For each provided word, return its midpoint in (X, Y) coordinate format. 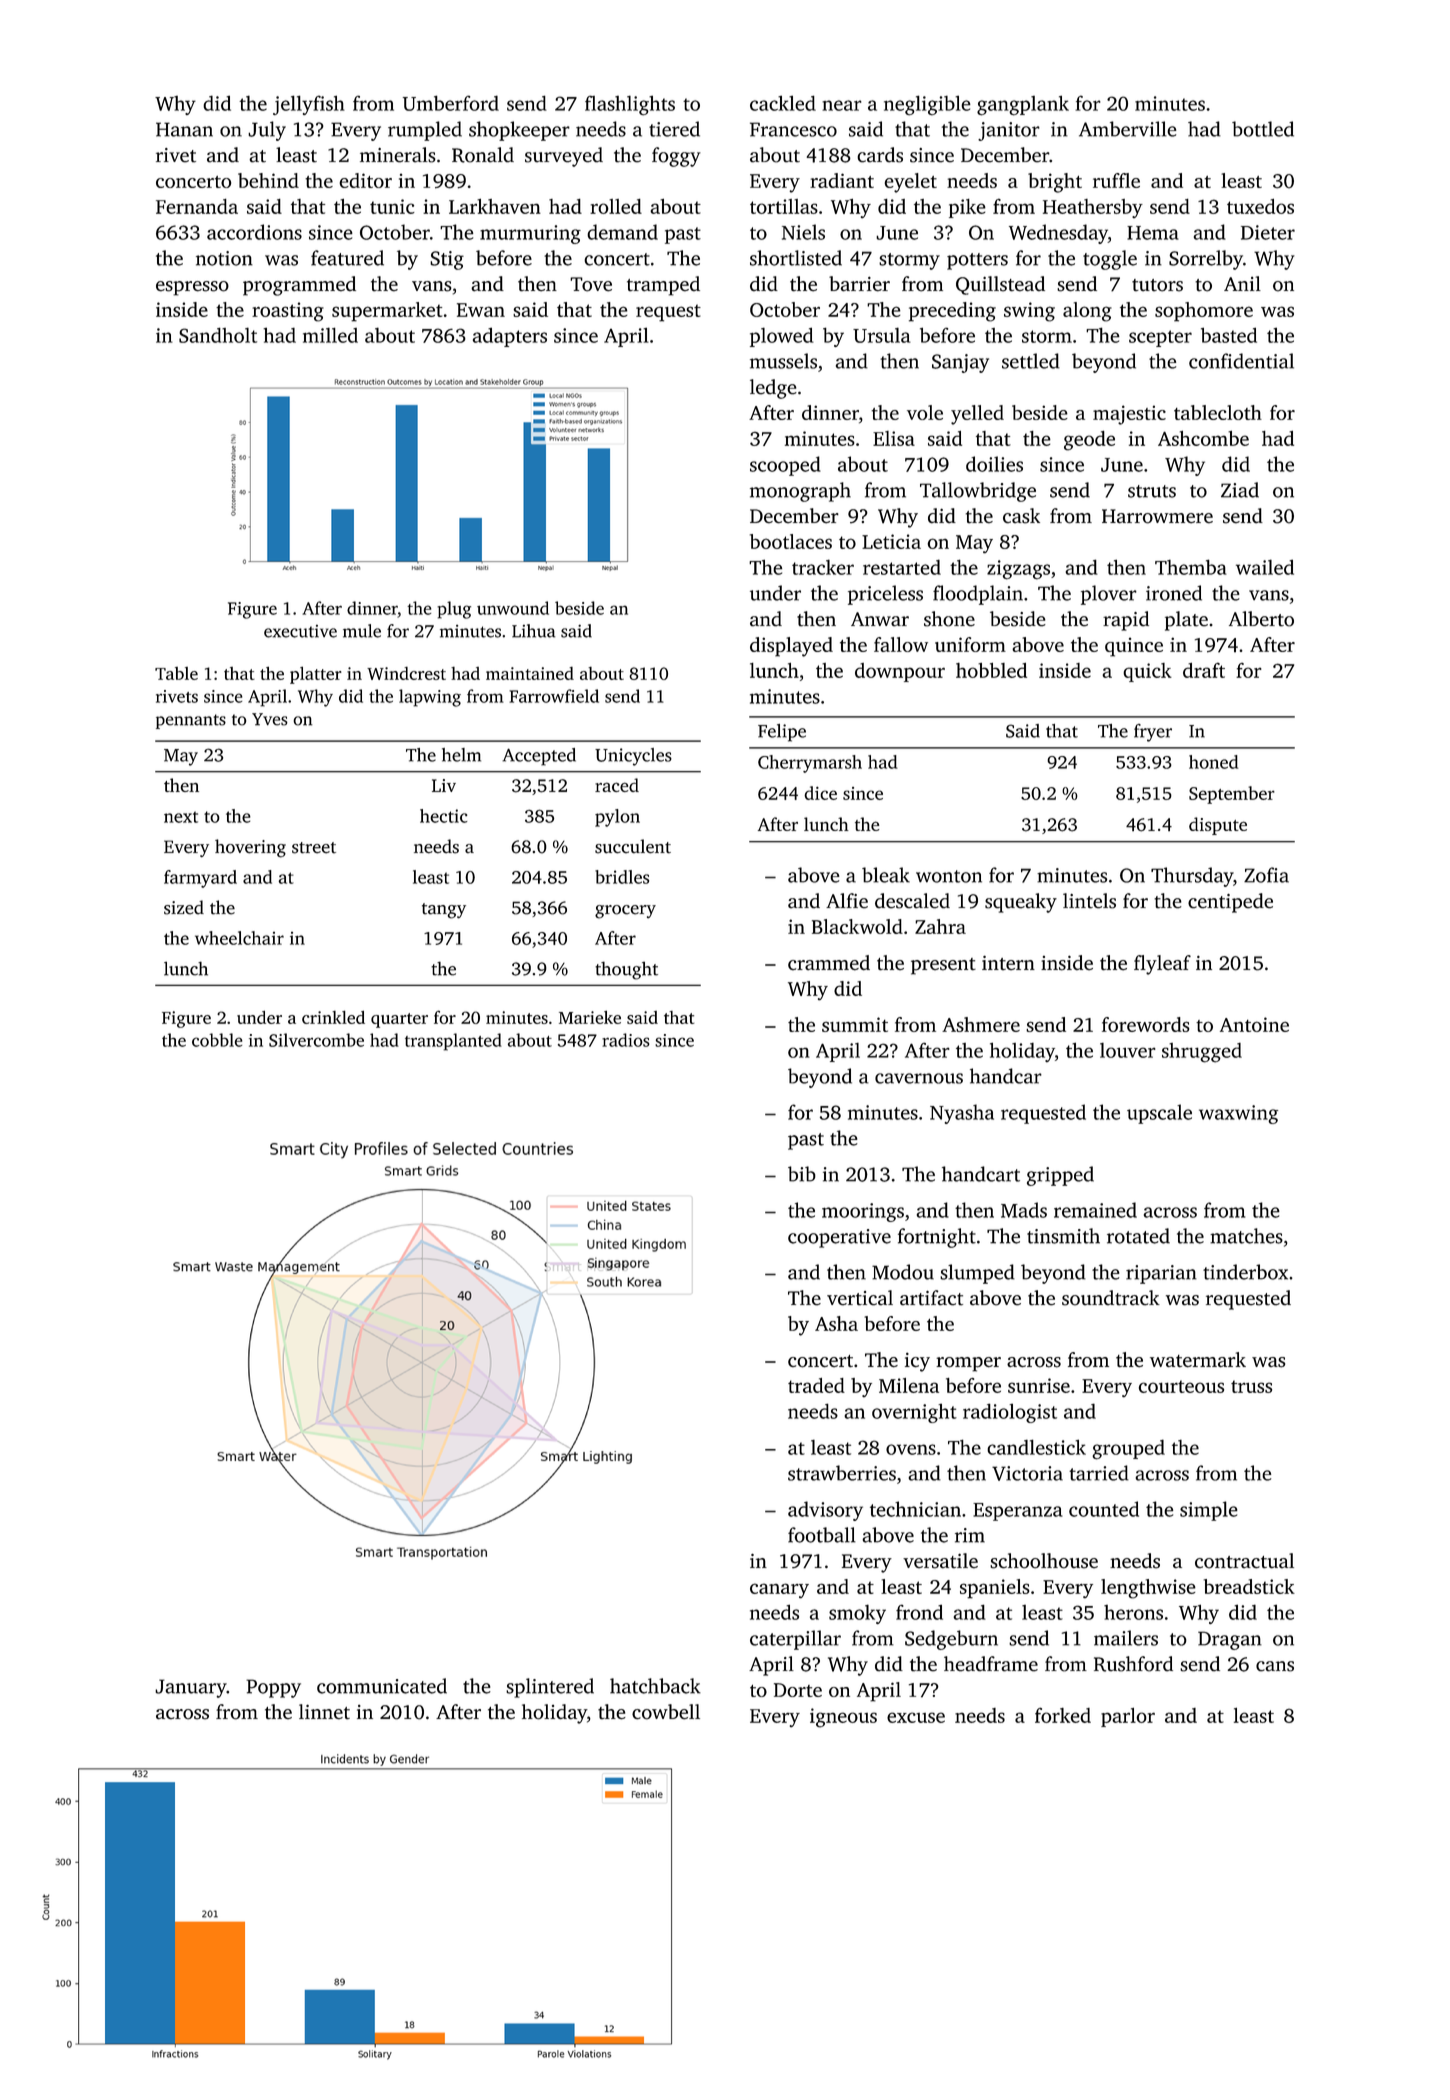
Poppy (273, 1688)
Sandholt (218, 335)
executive (300, 631)
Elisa (894, 438)
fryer (1153, 733)
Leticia (891, 541)
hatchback (655, 1686)
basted (1229, 335)
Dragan (1230, 1640)
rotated (1138, 1236)
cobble (217, 1040)
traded (816, 1385)
